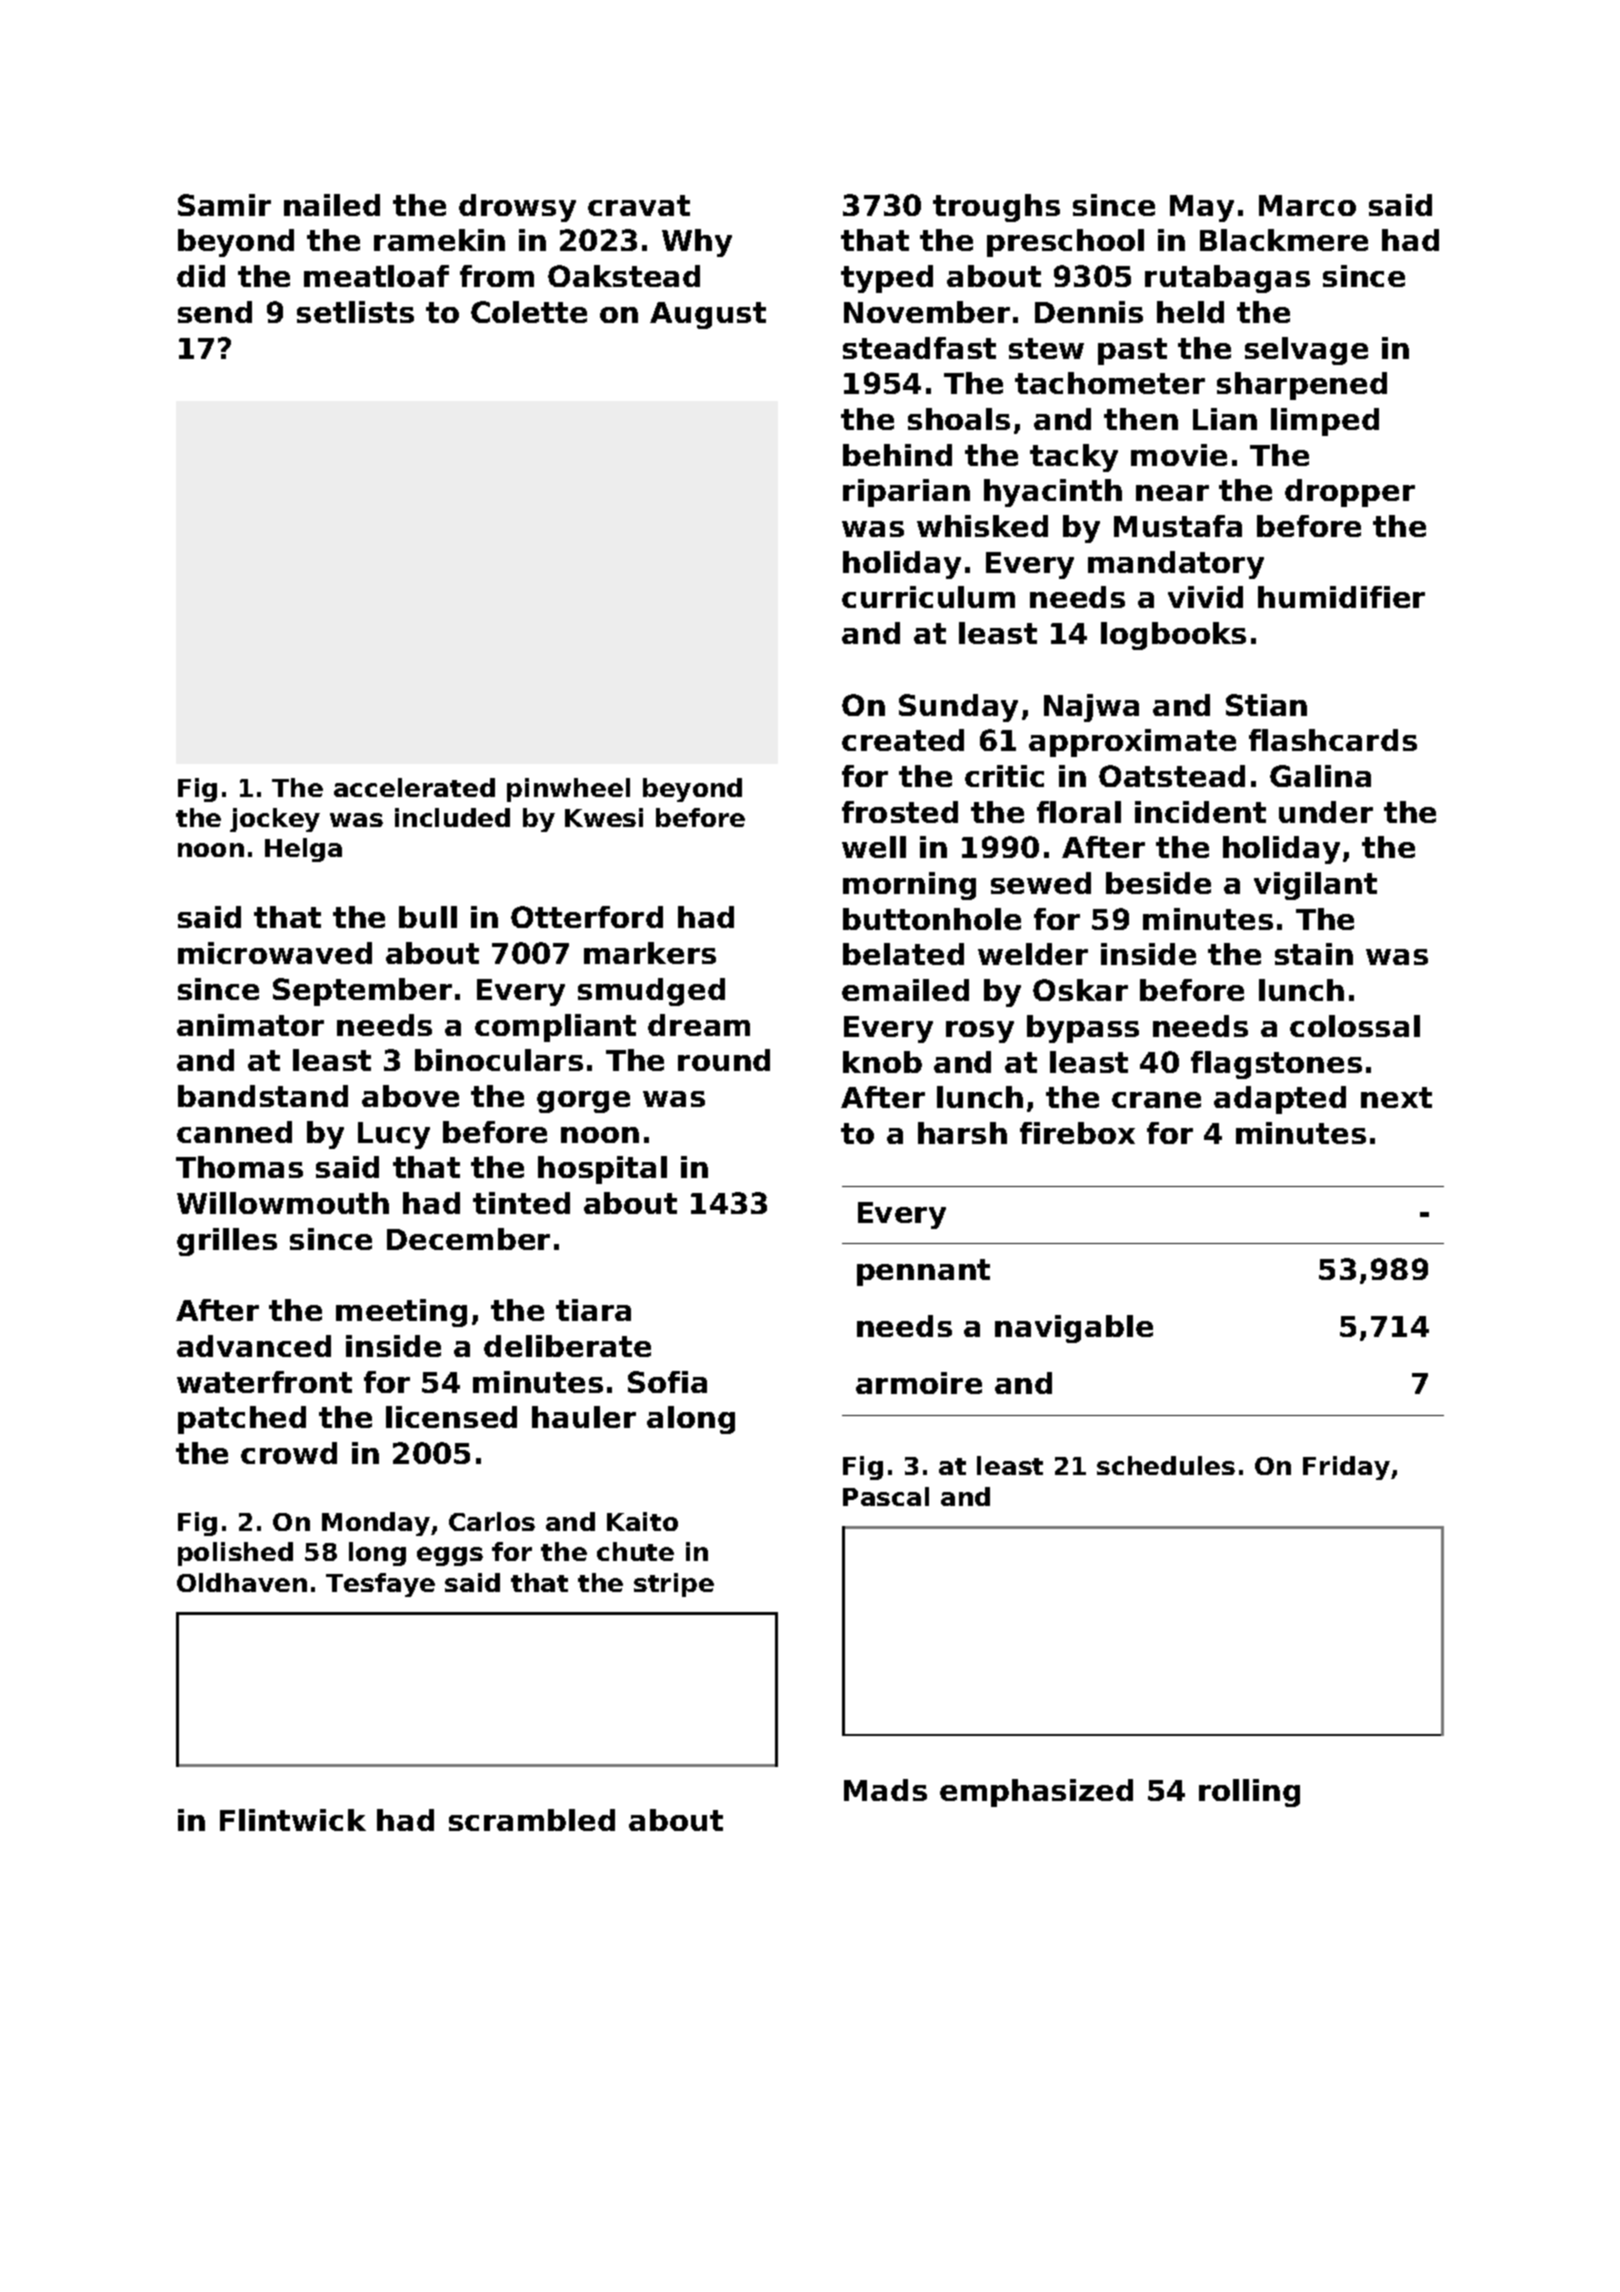  What do you see at coordinates (428, 917) in the document?
I see `bull` at bounding box center [428, 917].
